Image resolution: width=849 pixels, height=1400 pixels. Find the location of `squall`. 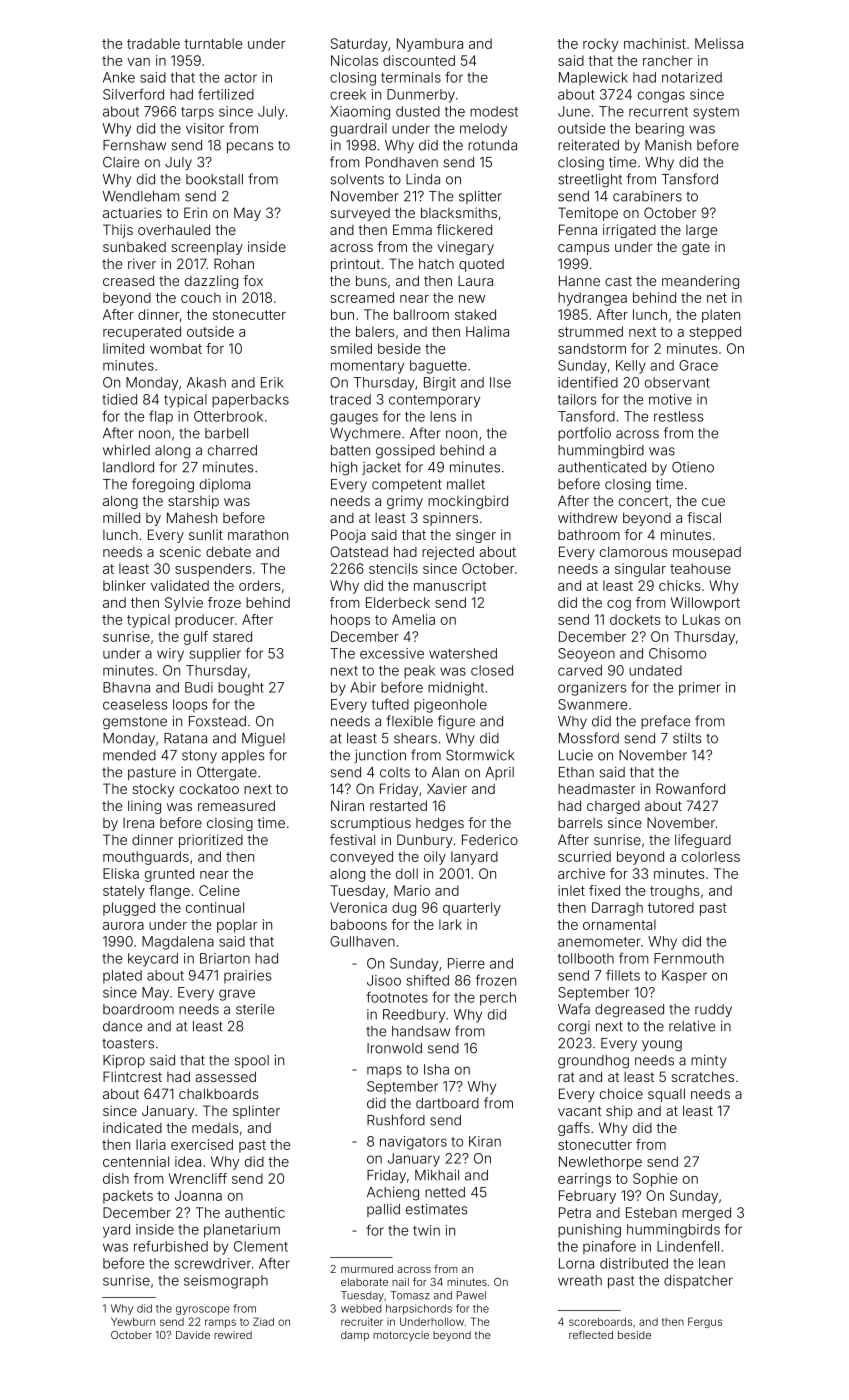

squall is located at coordinates (666, 1095).
